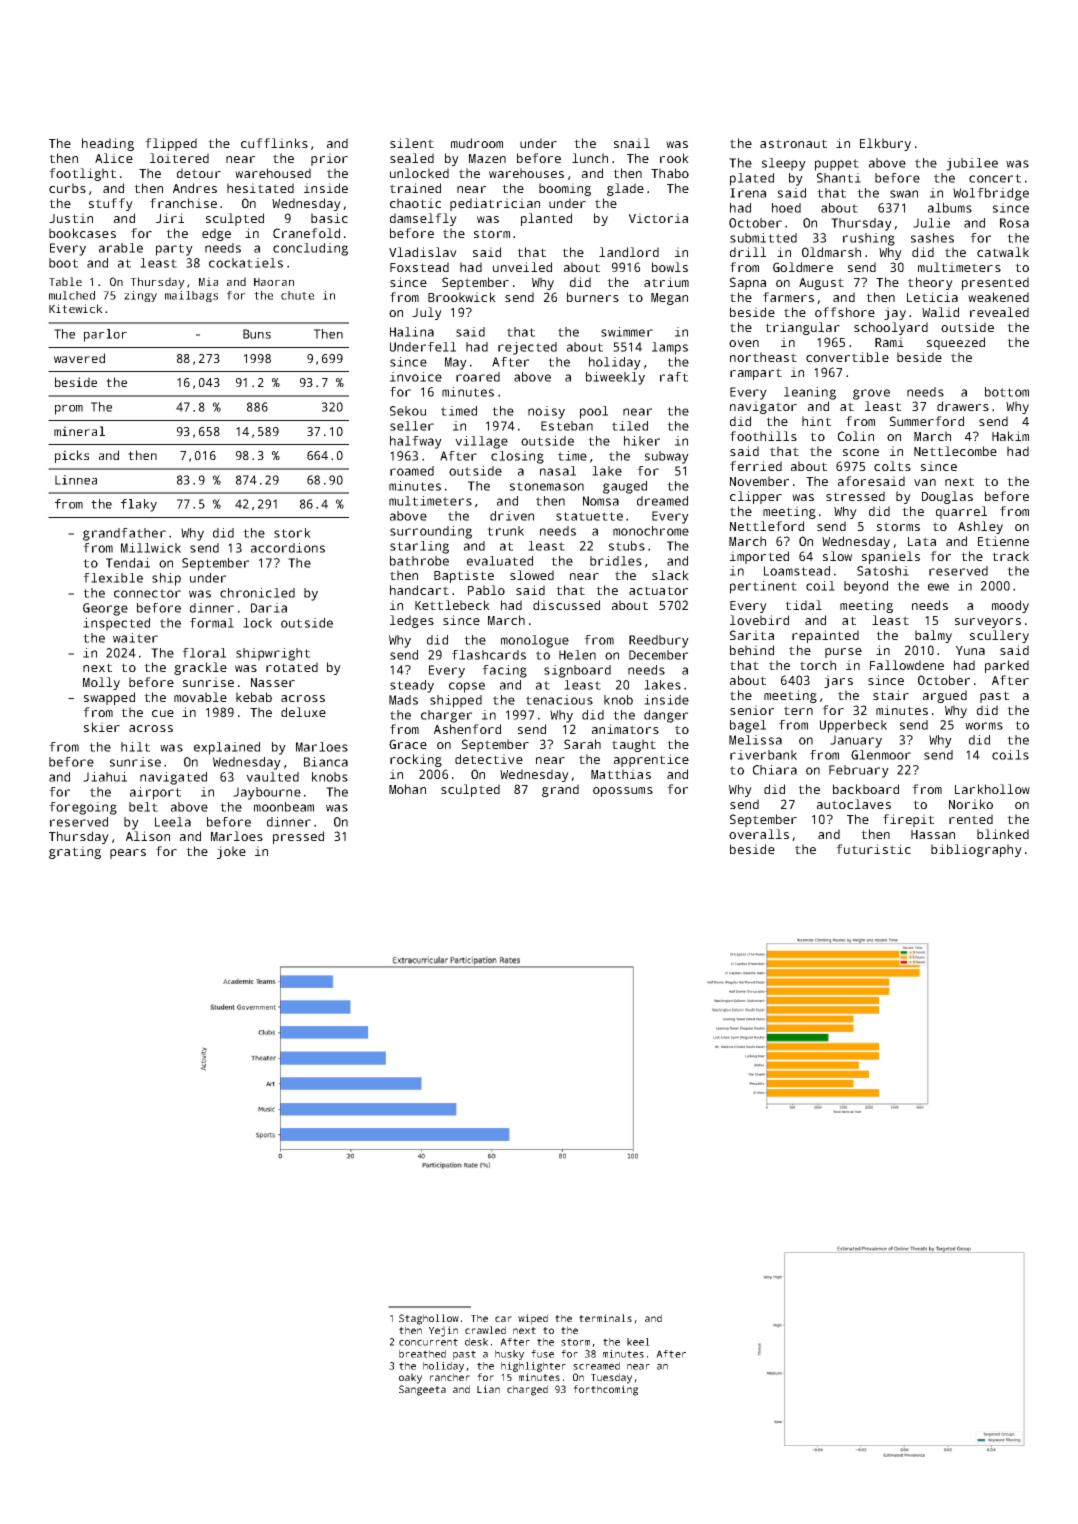 The image size is (1078, 1524). I want to click on floral, so click(204, 653).
